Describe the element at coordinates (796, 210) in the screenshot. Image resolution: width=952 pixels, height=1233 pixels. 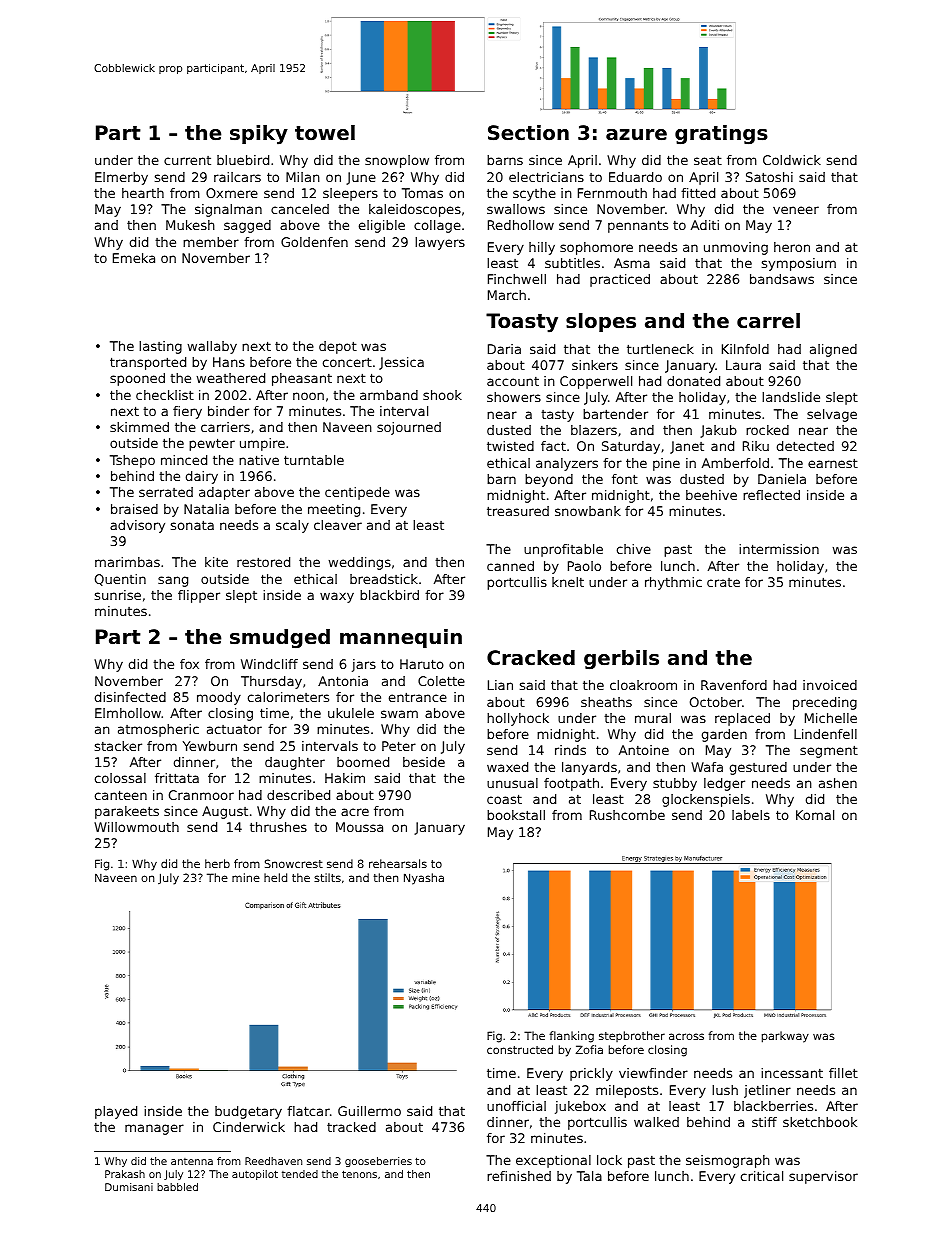
I see `veneer` at that location.
